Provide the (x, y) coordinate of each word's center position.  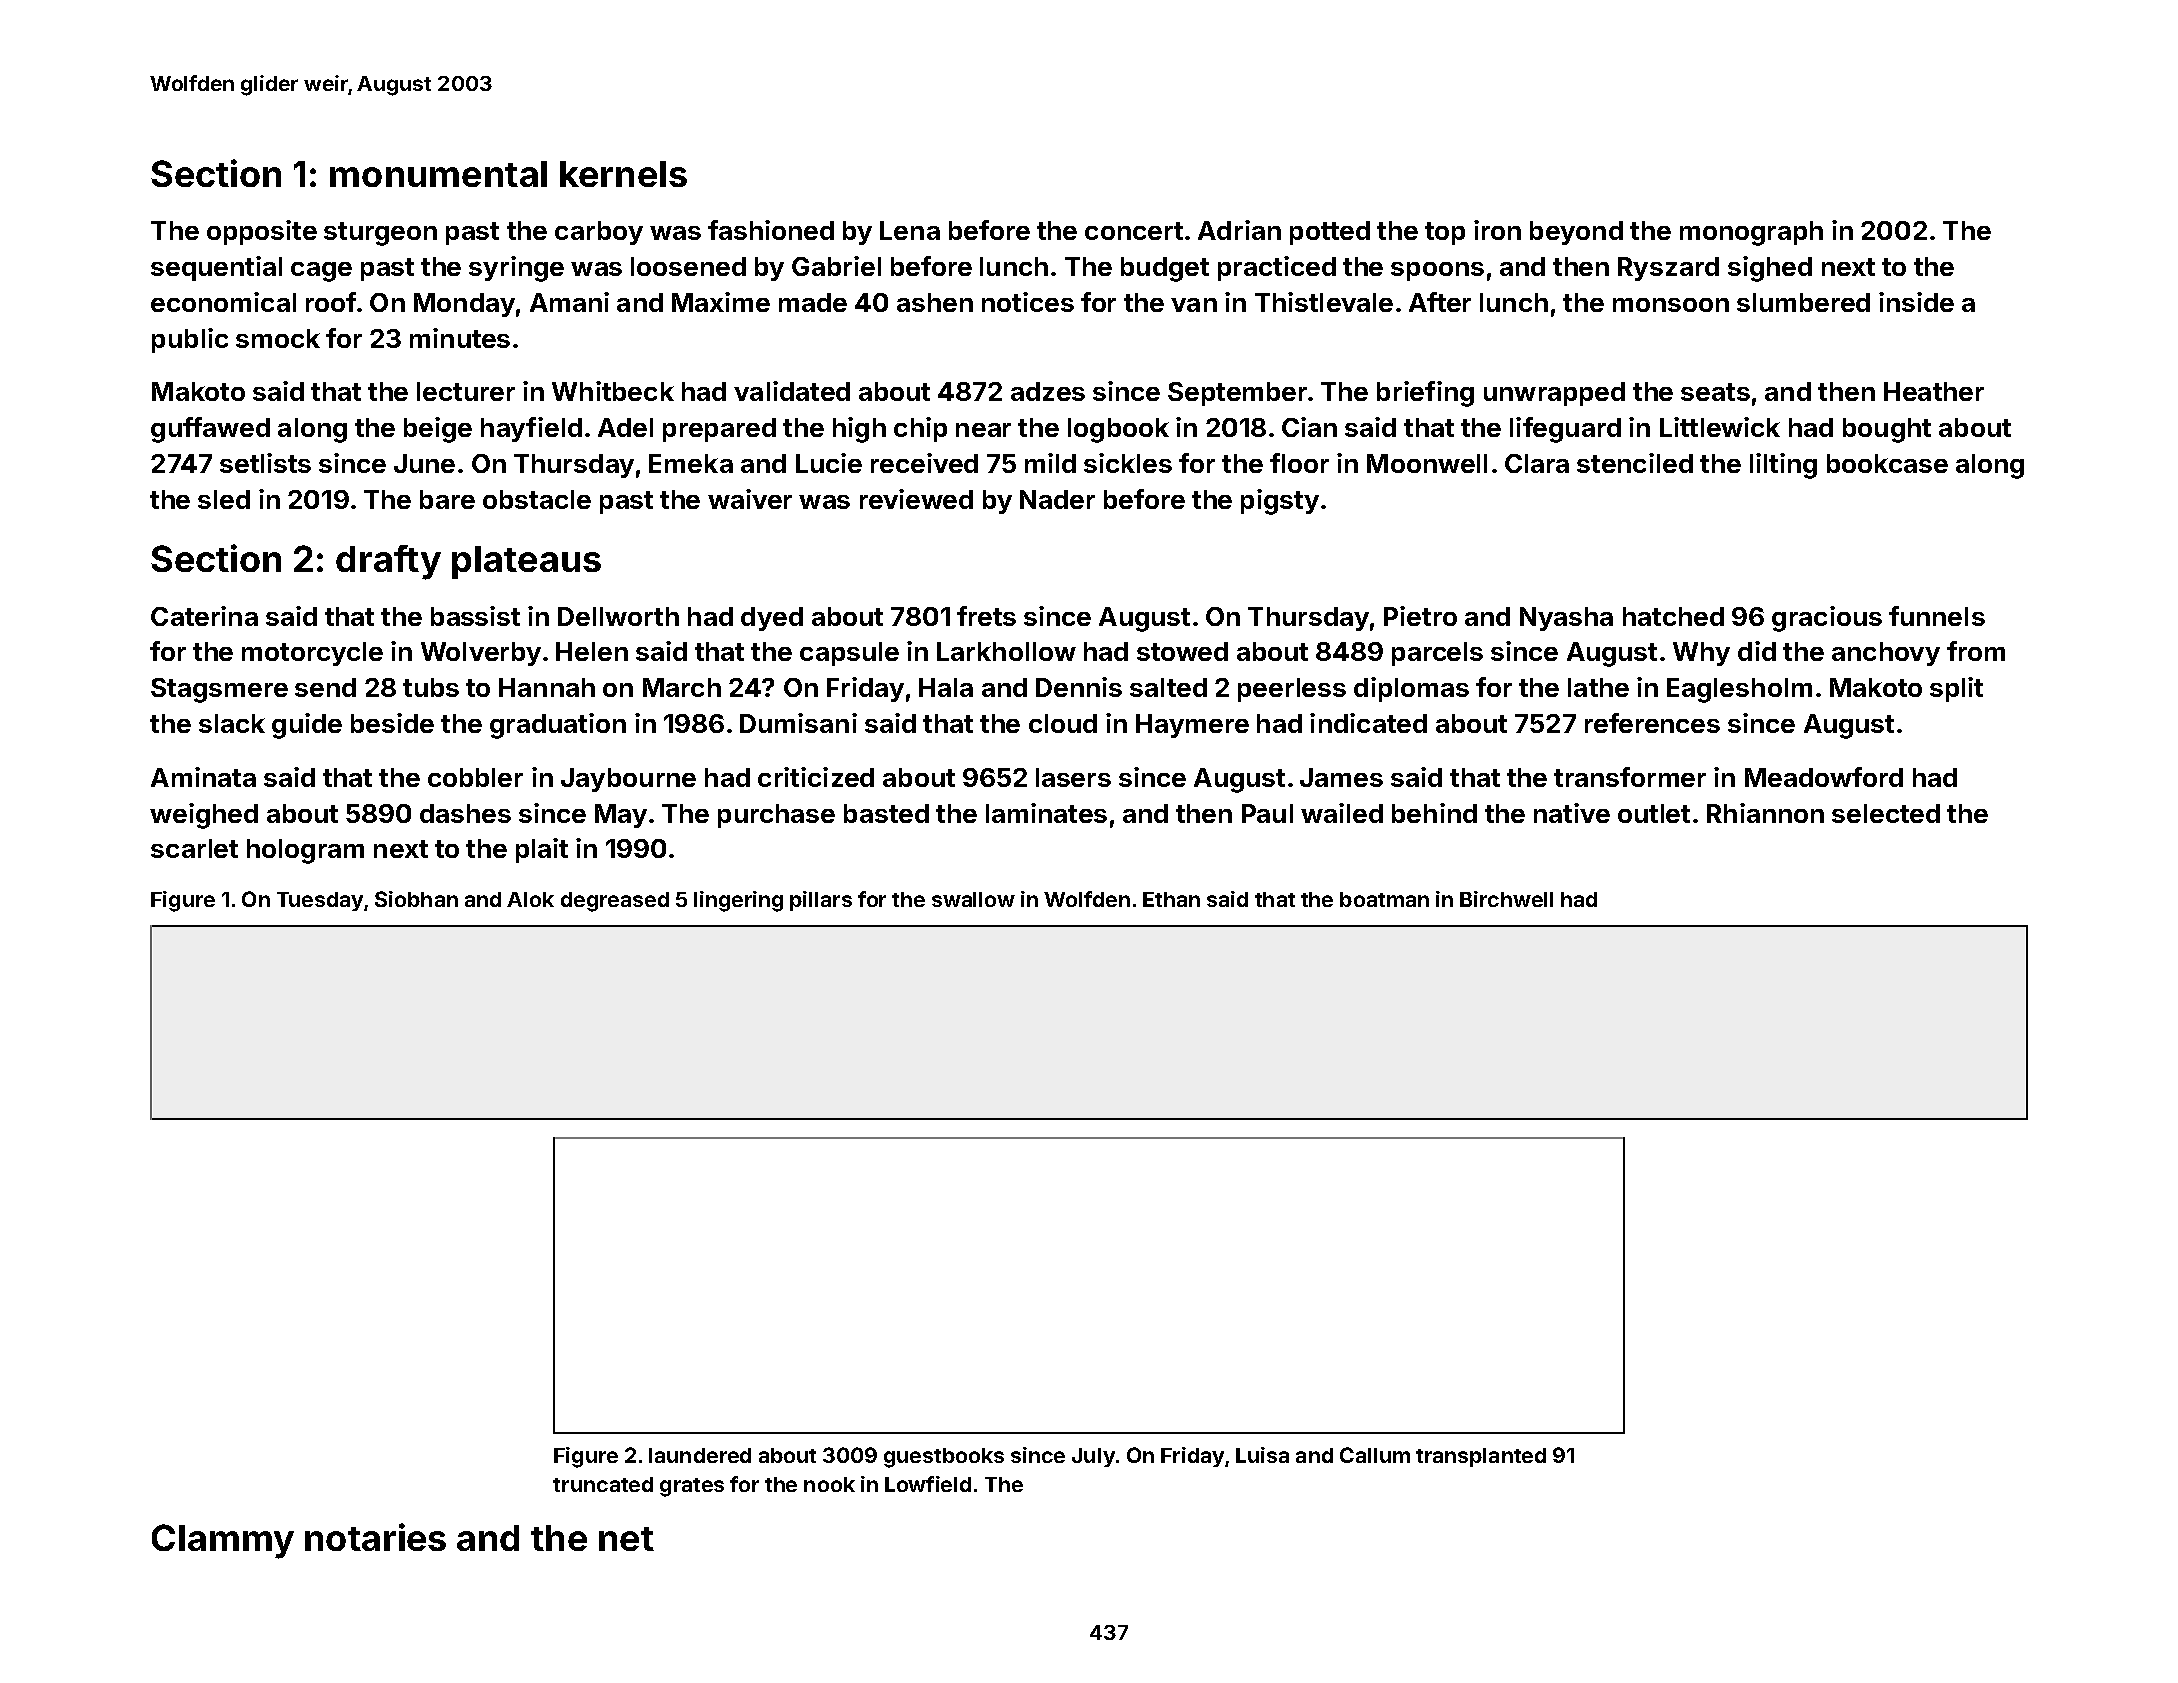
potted (1330, 233)
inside (1916, 302)
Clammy (223, 1541)
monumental (438, 174)
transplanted (1481, 1457)
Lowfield (928, 1484)
